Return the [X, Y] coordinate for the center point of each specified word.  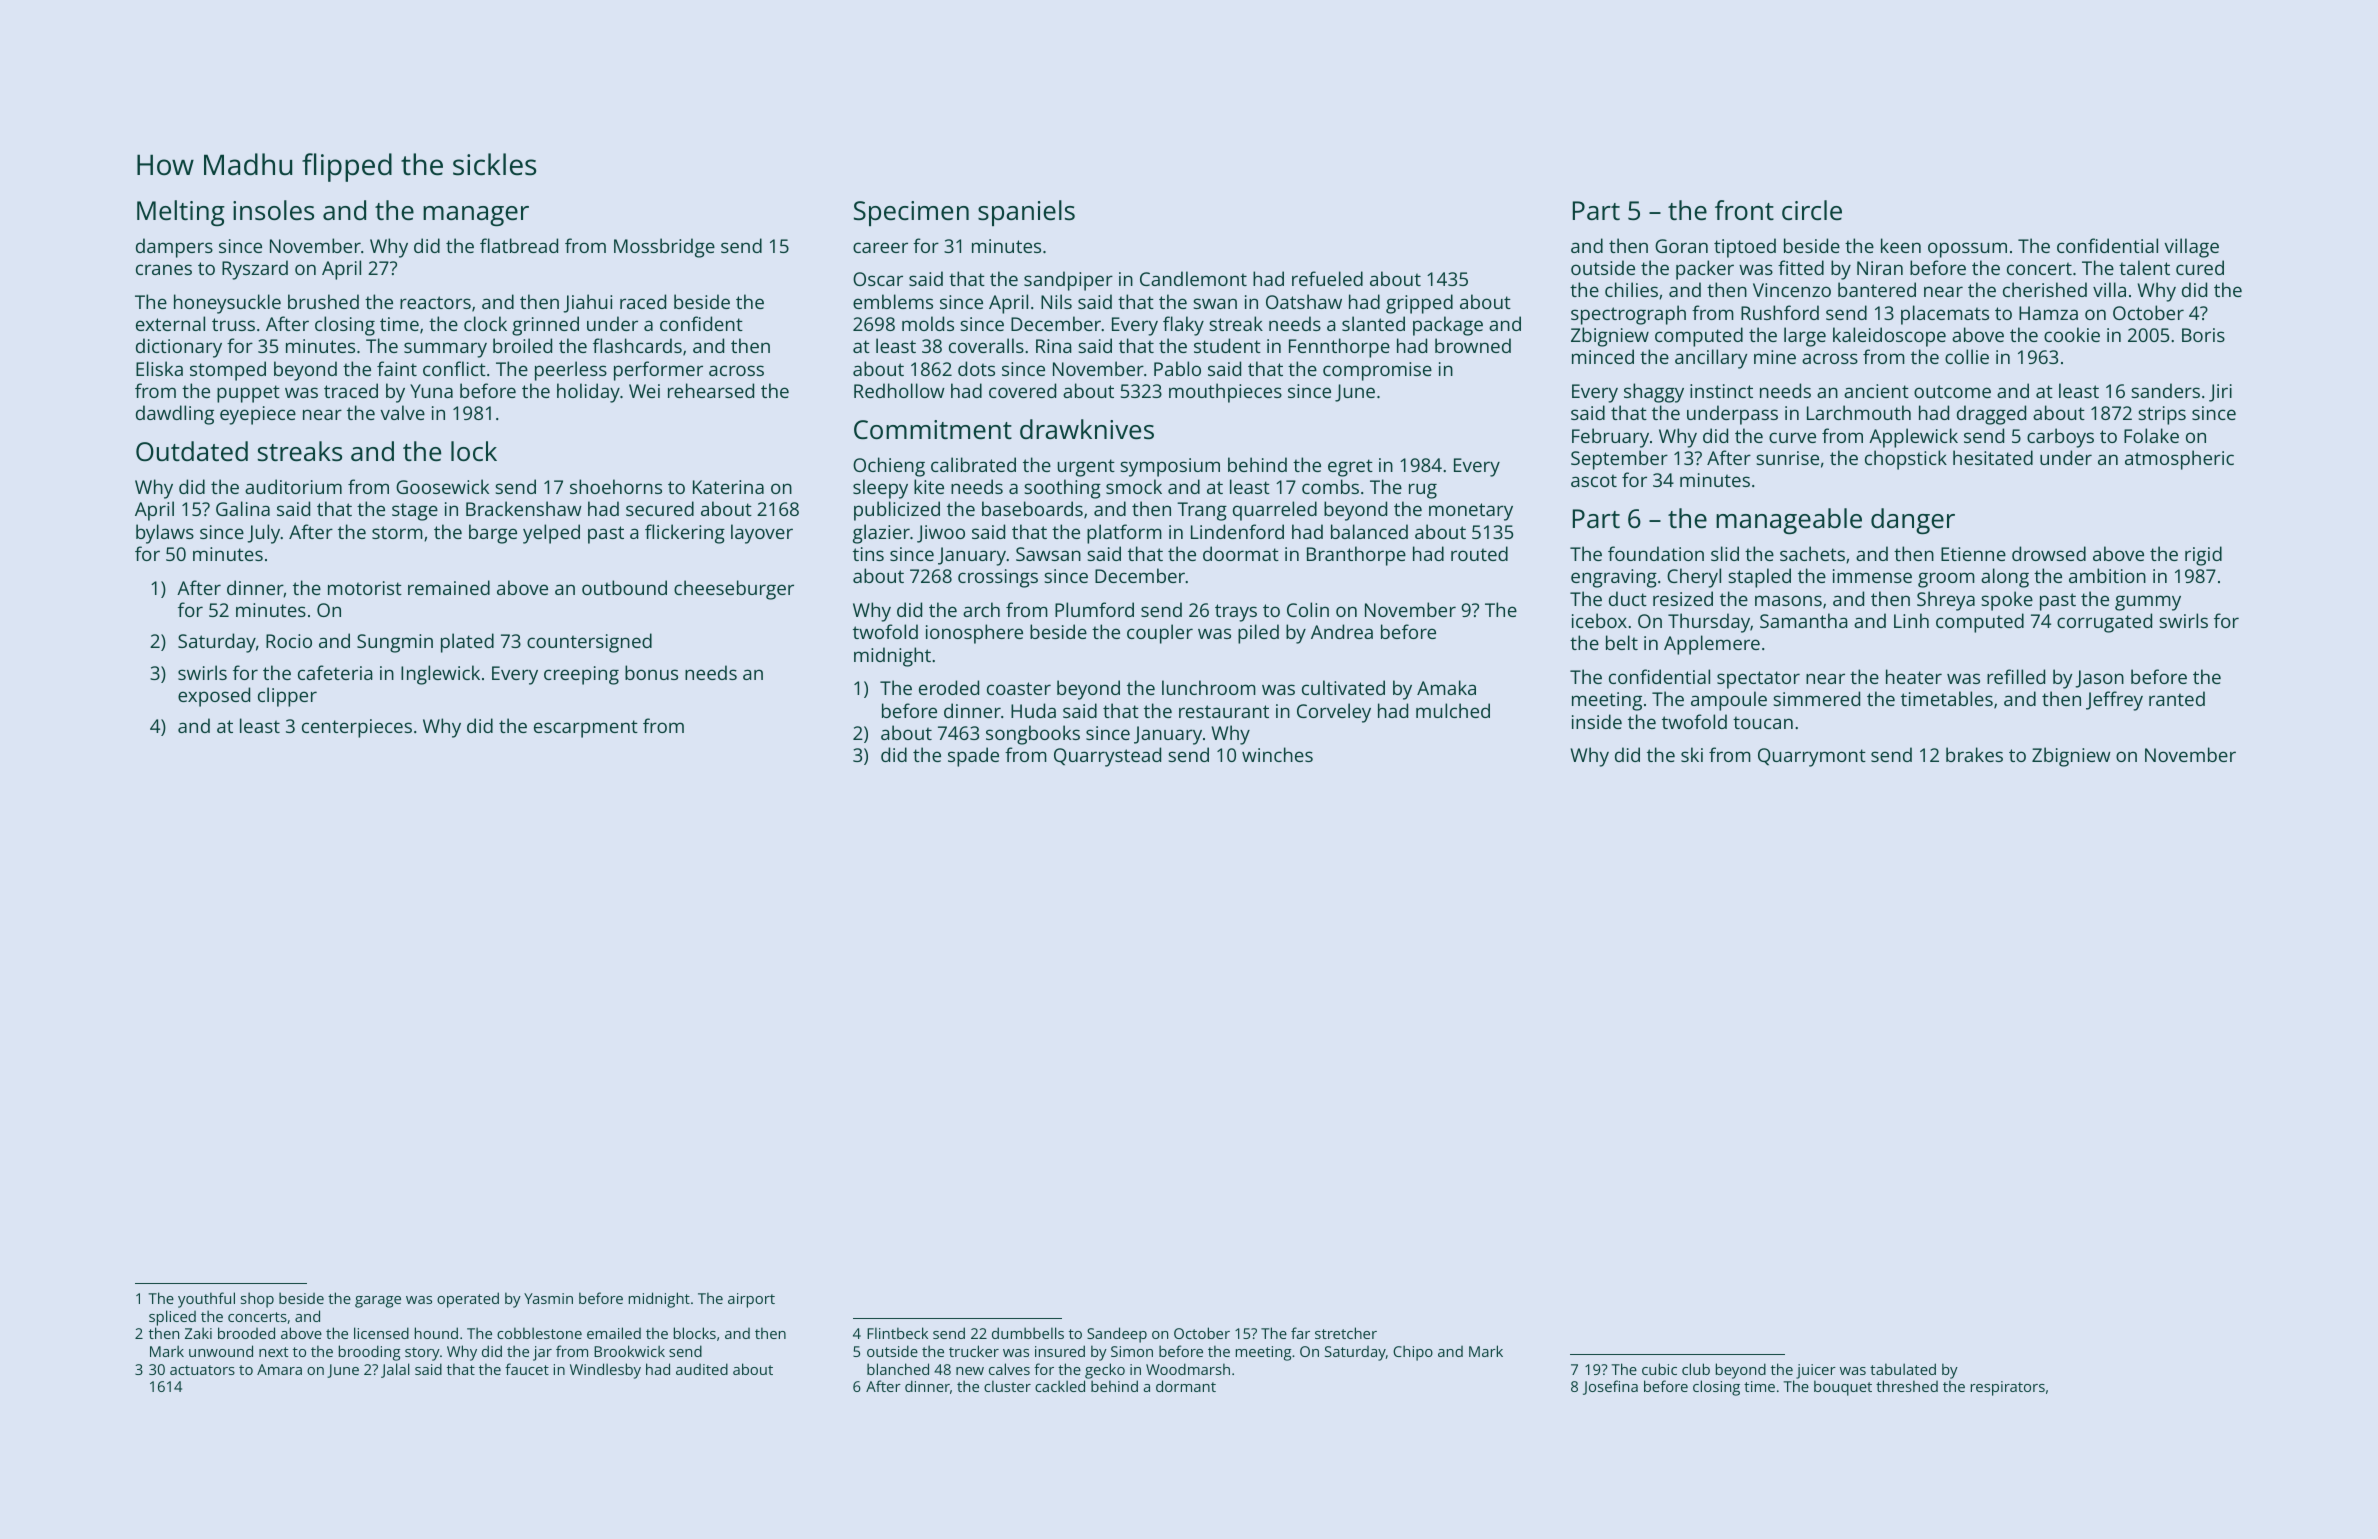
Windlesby [605, 1371]
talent [2144, 267]
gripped [1419, 304]
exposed [214, 697]
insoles [273, 210]
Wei [644, 391]
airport [751, 1300]
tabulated [1903, 1369]
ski [1692, 754]
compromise [1377, 371]
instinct [1721, 391]
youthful [206, 1300]
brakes [1974, 754]
